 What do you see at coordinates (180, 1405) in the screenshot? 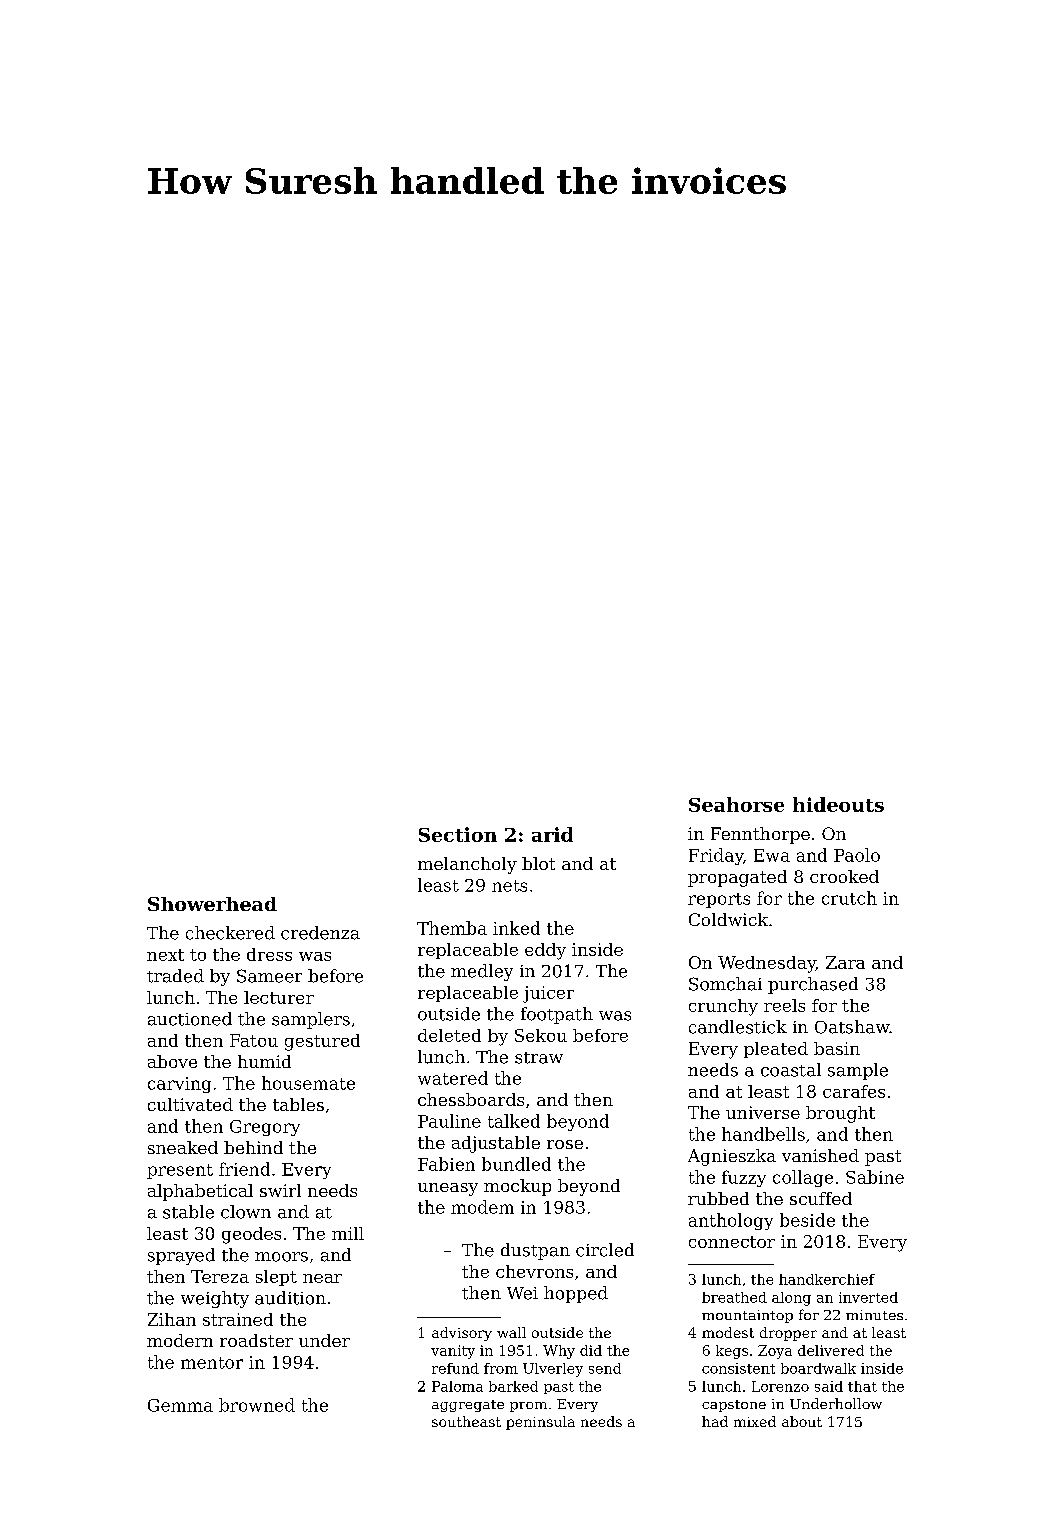
I see `Gemma` at bounding box center [180, 1405].
